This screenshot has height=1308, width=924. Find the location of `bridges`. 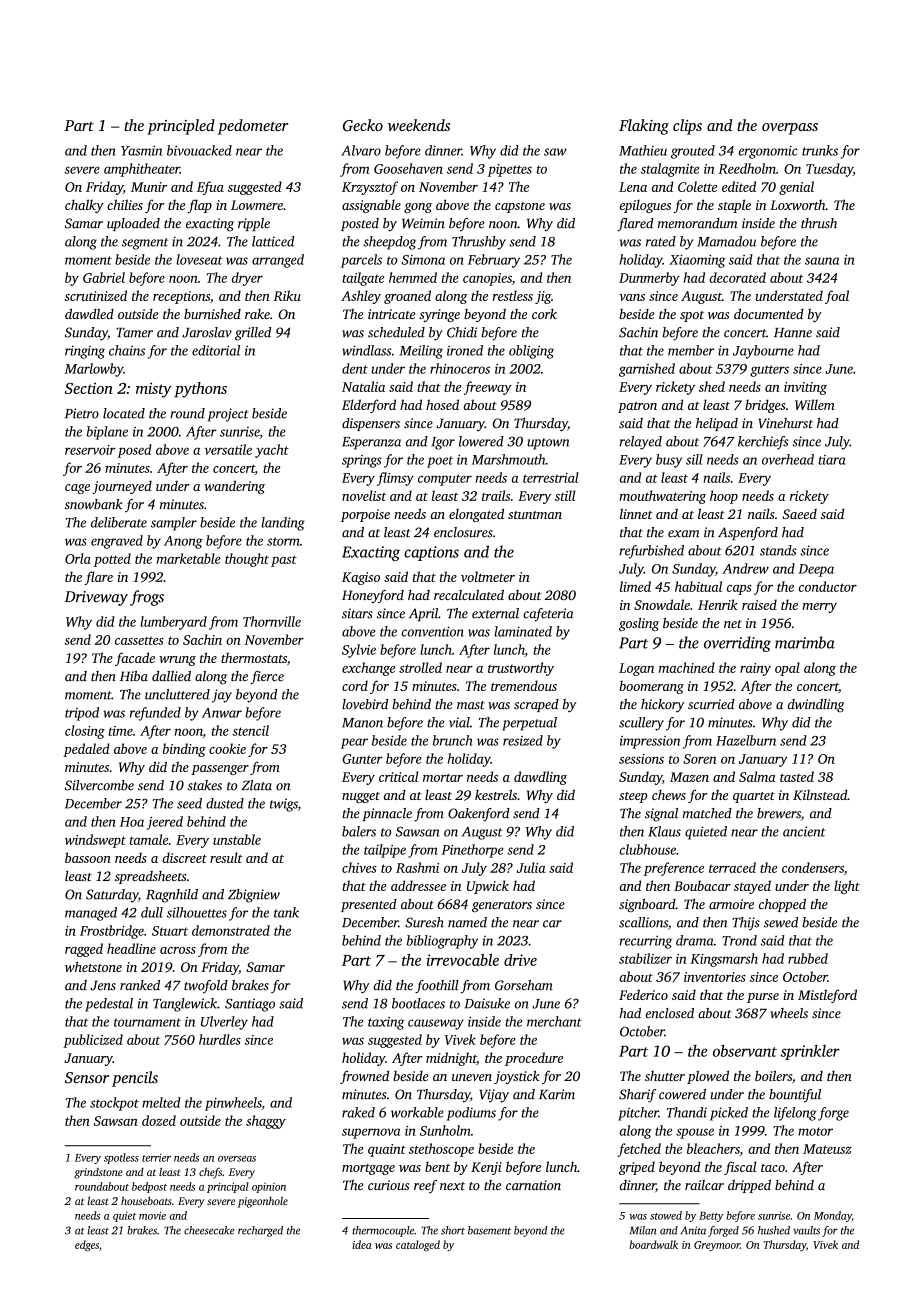

bridges is located at coordinates (765, 406).
